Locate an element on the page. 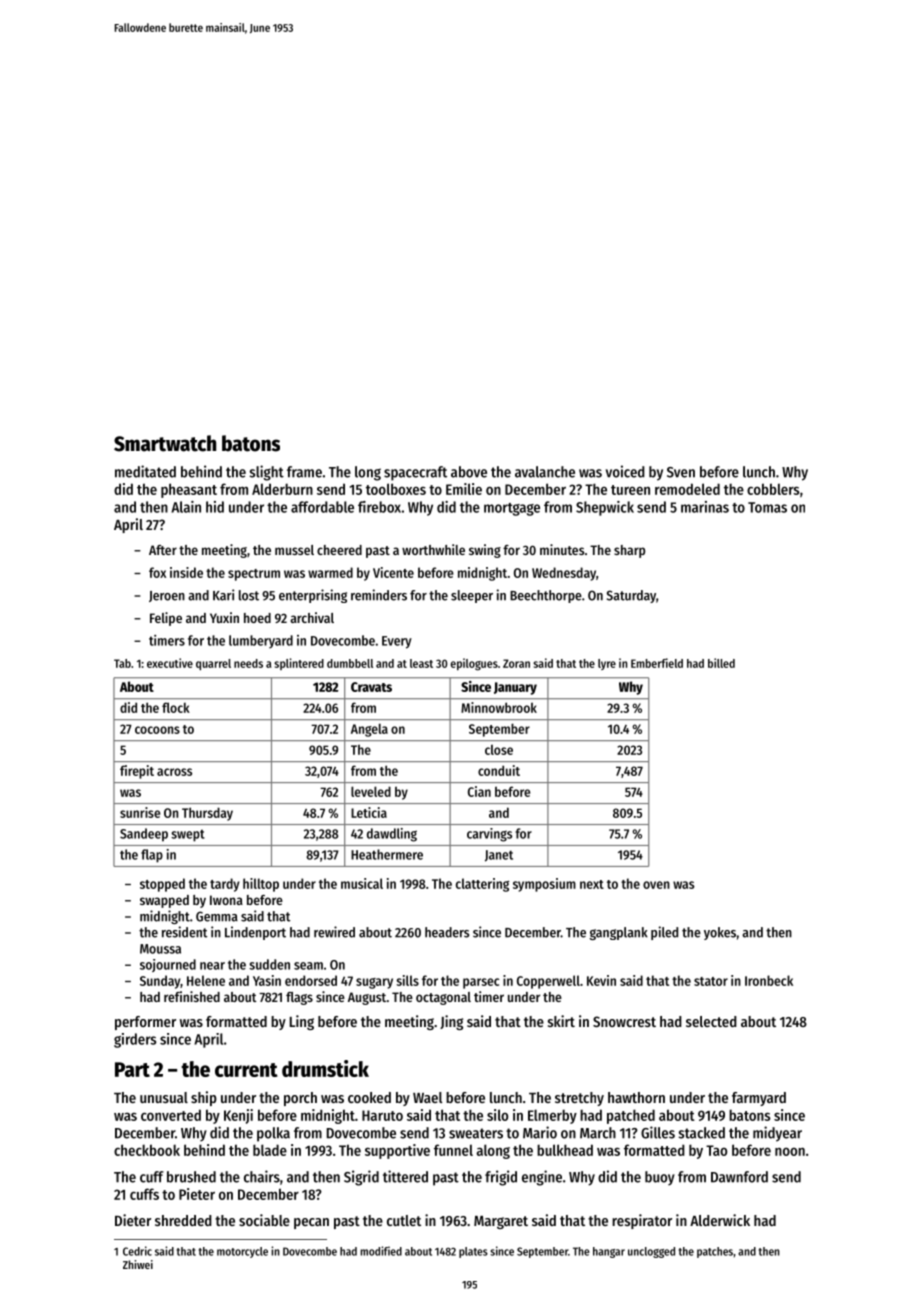  Zhiwei is located at coordinates (138, 1264).
